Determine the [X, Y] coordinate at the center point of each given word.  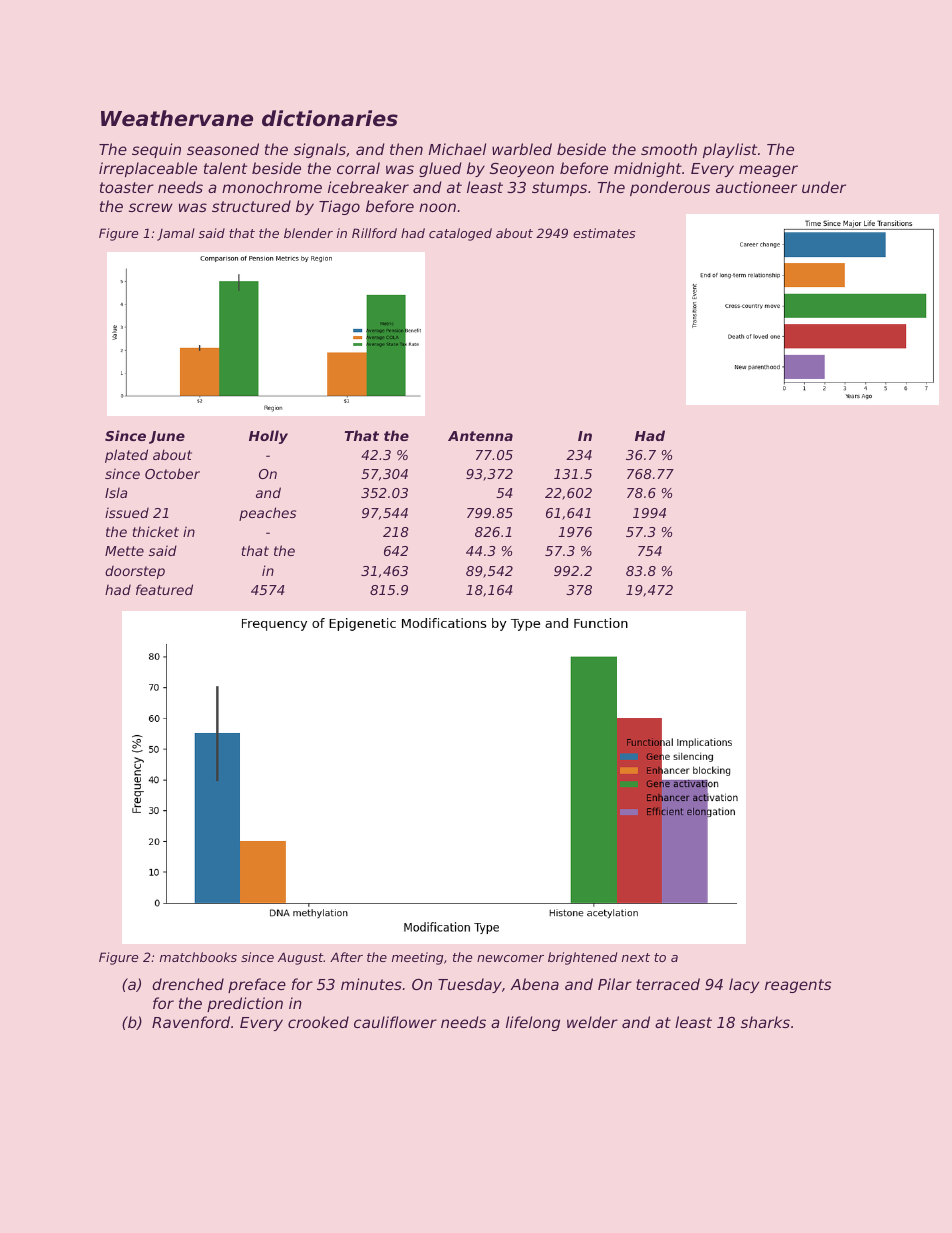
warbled [522, 149]
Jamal [176, 234]
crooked [318, 1022]
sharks [765, 1022]
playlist [730, 150]
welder [592, 1022]
